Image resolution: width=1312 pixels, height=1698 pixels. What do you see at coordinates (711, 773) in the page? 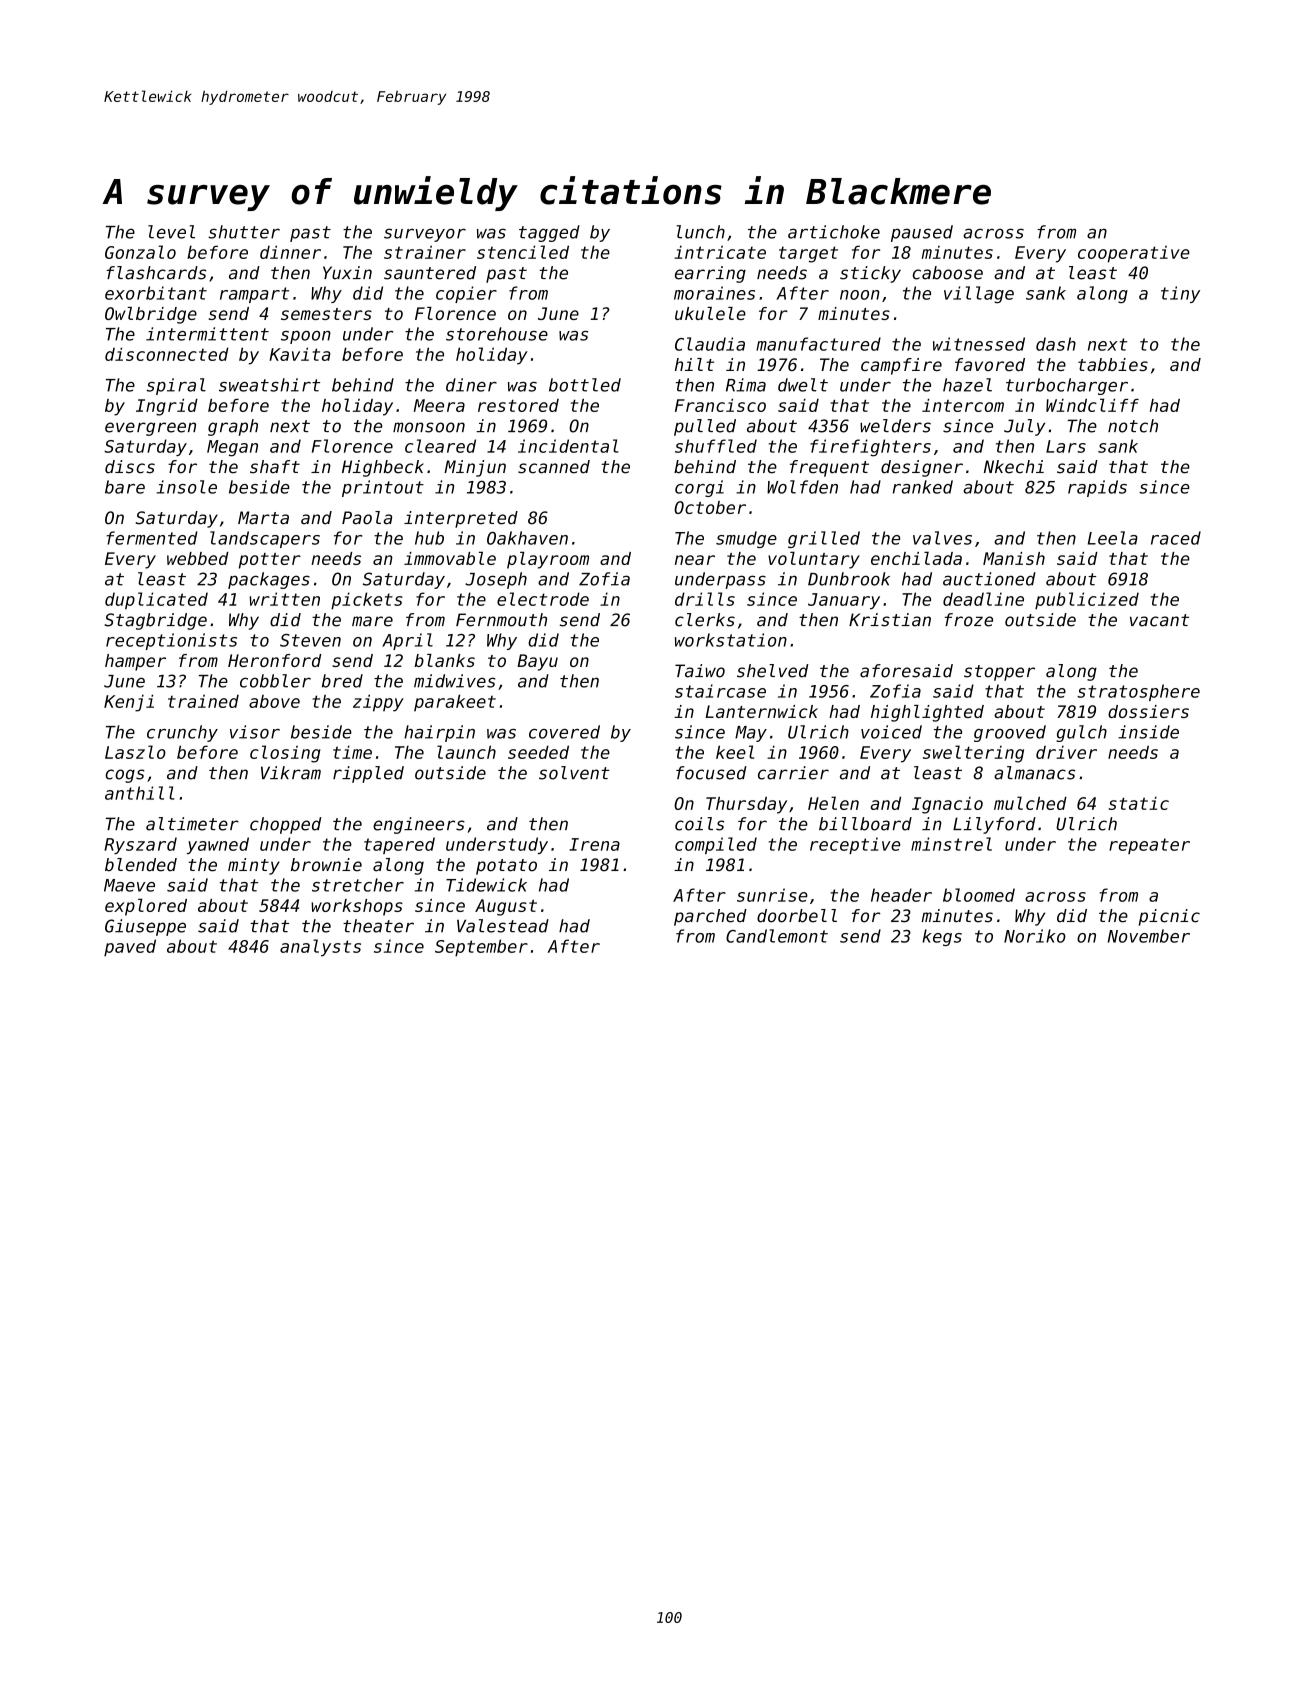
I see `focused` at bounding box center [711, 773].
